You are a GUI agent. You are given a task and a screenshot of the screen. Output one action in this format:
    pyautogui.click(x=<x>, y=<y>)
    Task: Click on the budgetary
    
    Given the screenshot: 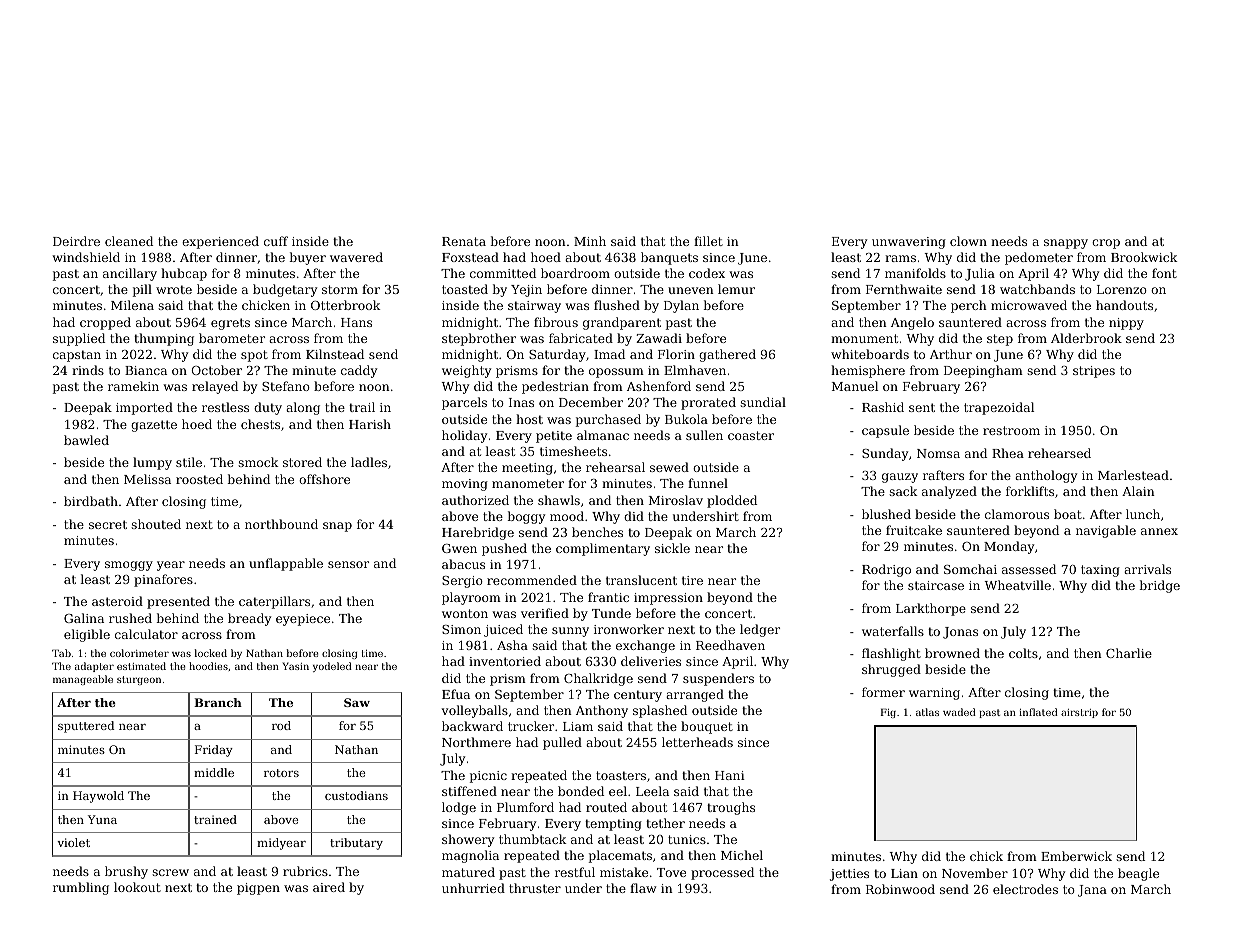 What is the action you would take?
    pyautogui.click(x=285, y=290)
